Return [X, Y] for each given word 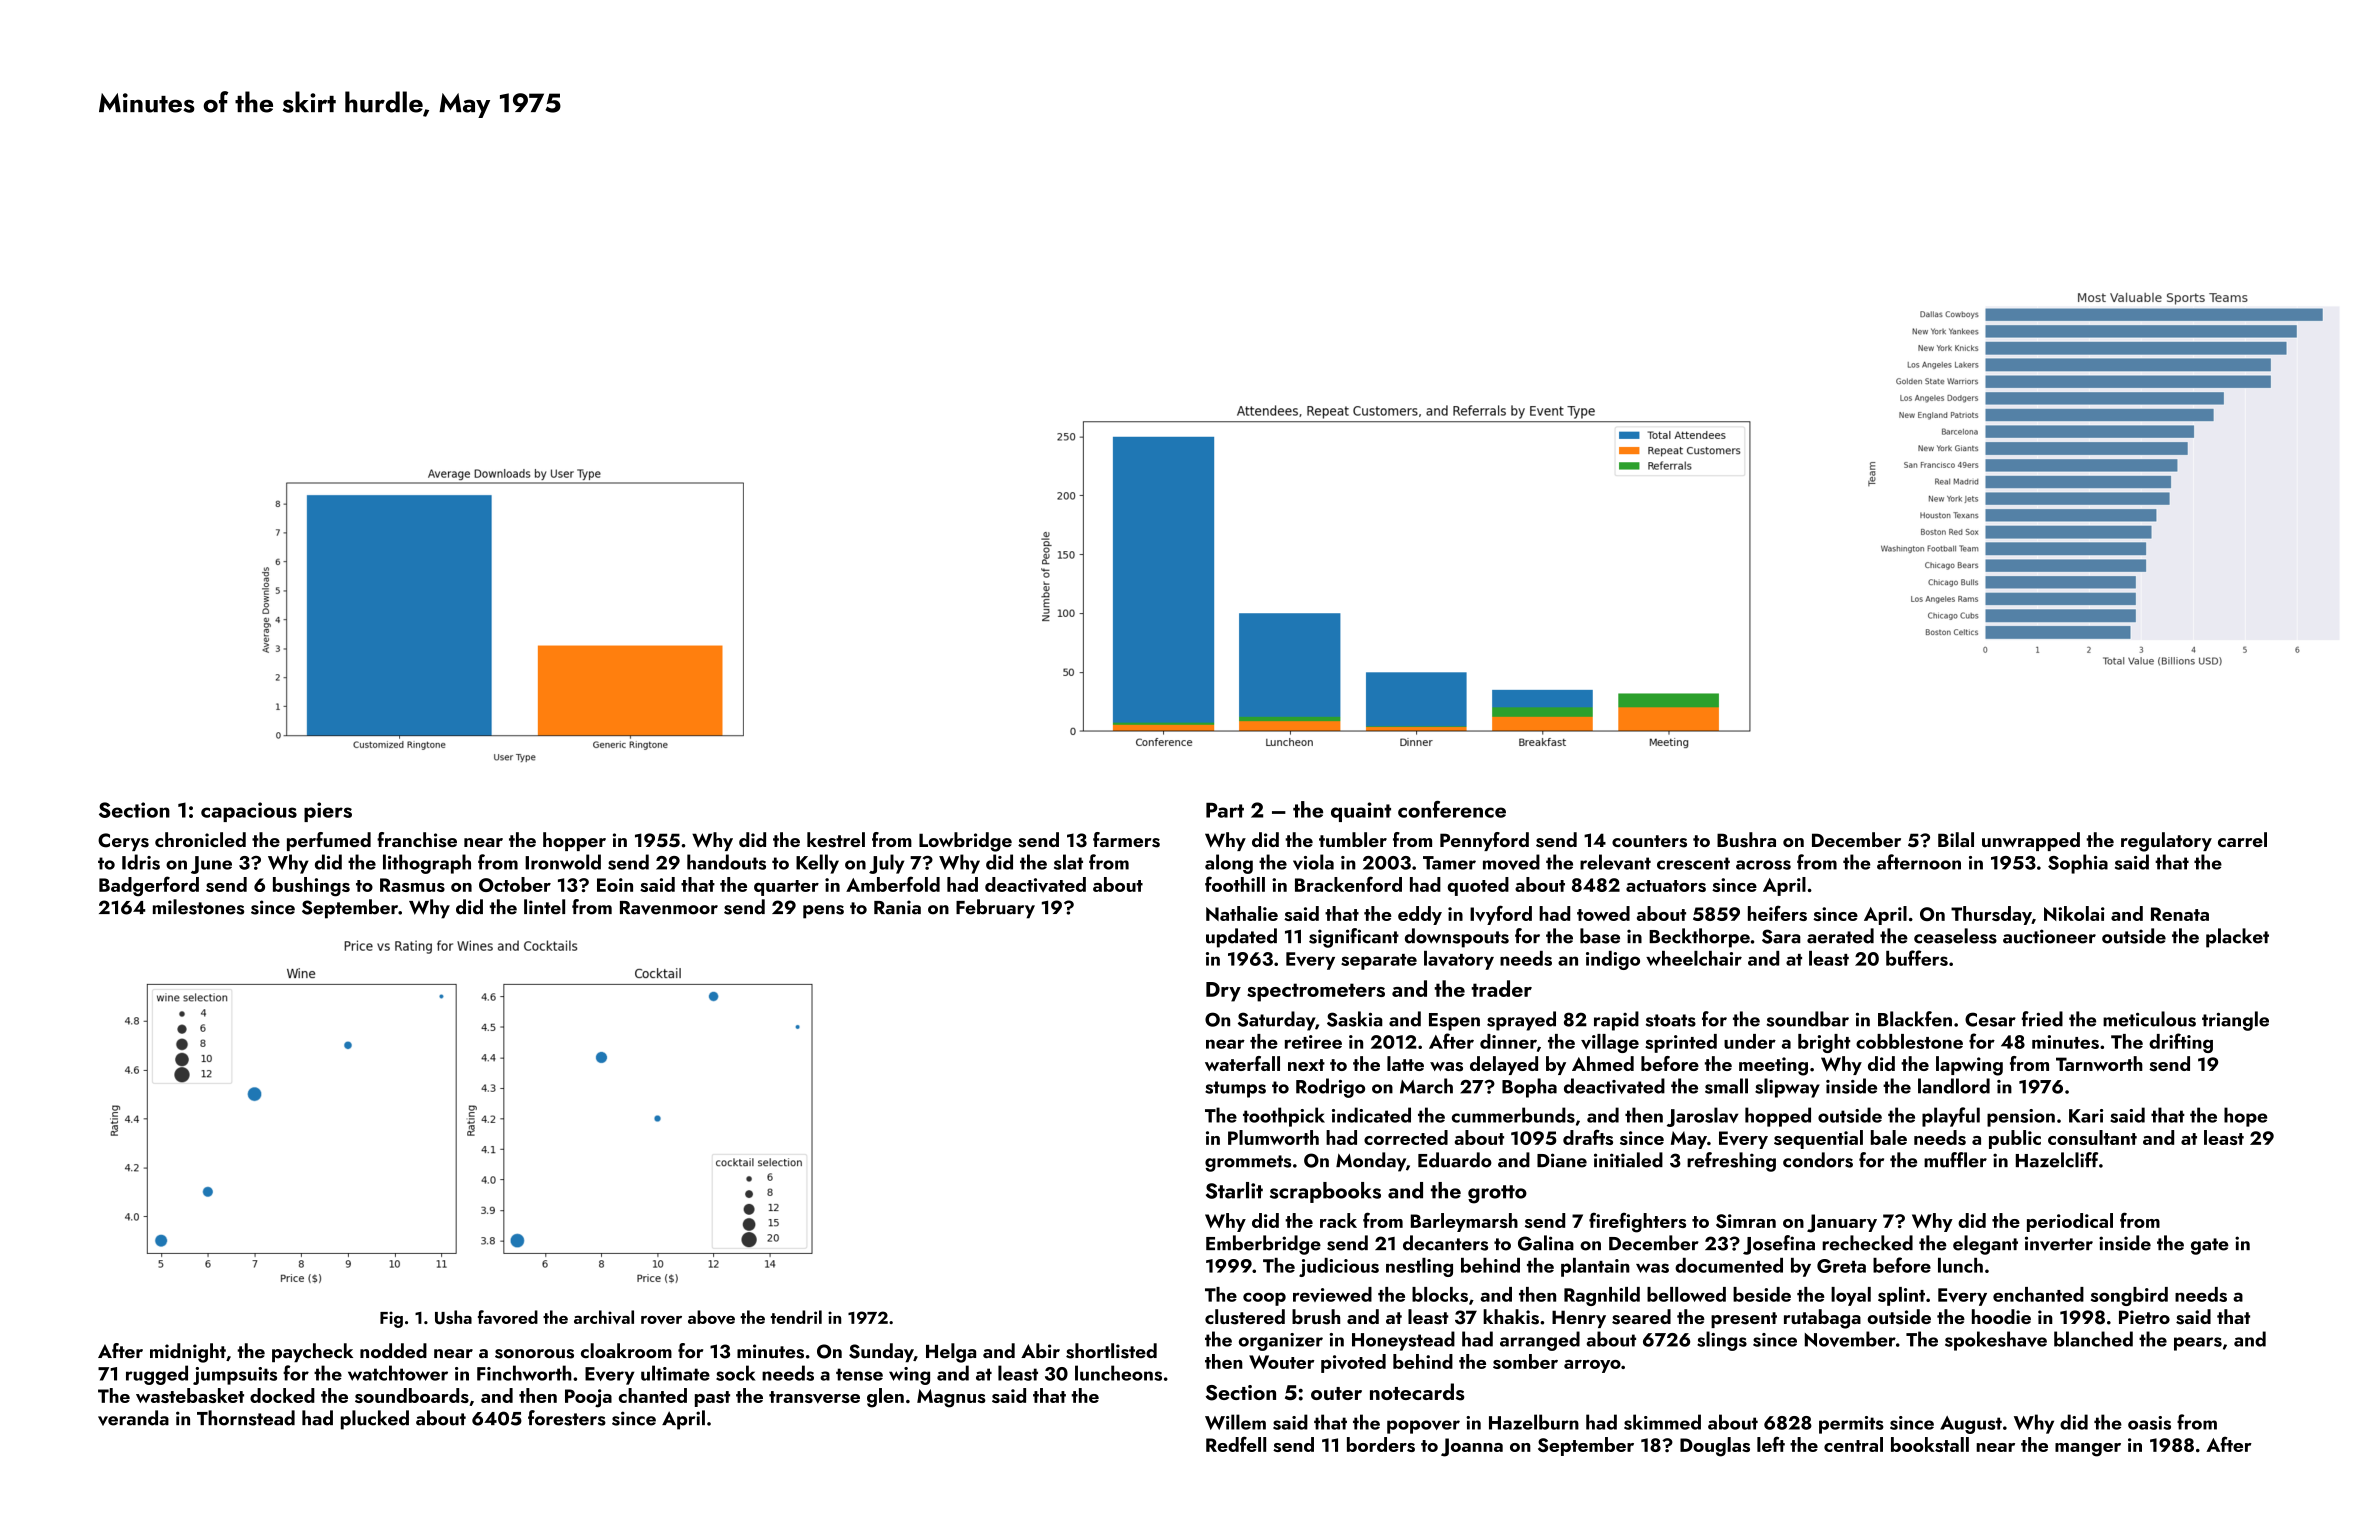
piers [328, 812]
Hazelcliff [2057, 1160]
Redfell [1236, 1444]
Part [1225, 810]
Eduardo [1455, 1160]
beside [1762, 1294]
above [711, 1317]
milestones [198, 907]
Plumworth [1273, 1137]
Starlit [1234, 1190]
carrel [2242, 839]
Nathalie [1242, 913]
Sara [1781, 936]
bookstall [1930, 1444]
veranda [133, 1418]
